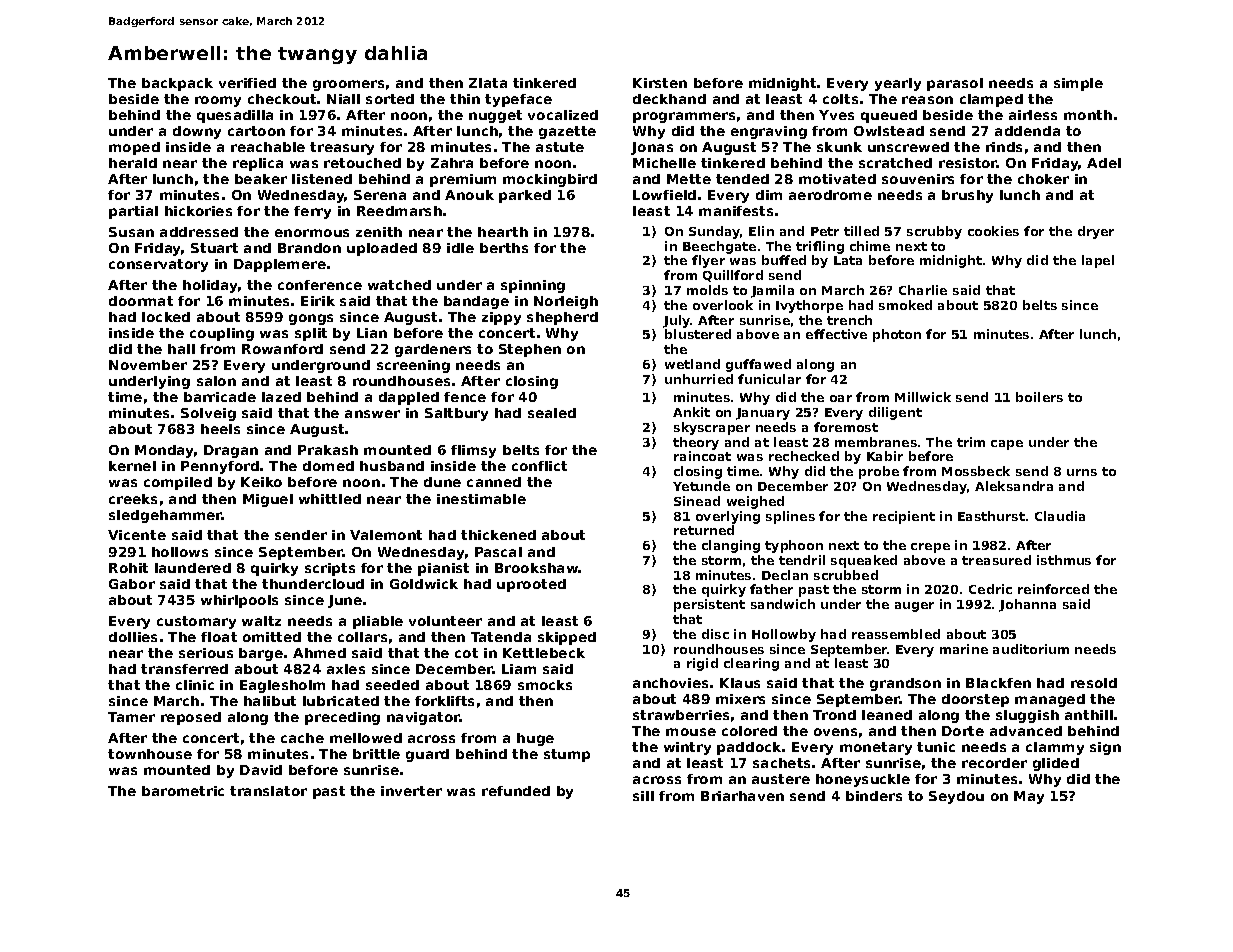 The width and height of the page is (1233, 952). Describe the element at coordinates (923, 397) in the page. I see `Millwick` at that location.
